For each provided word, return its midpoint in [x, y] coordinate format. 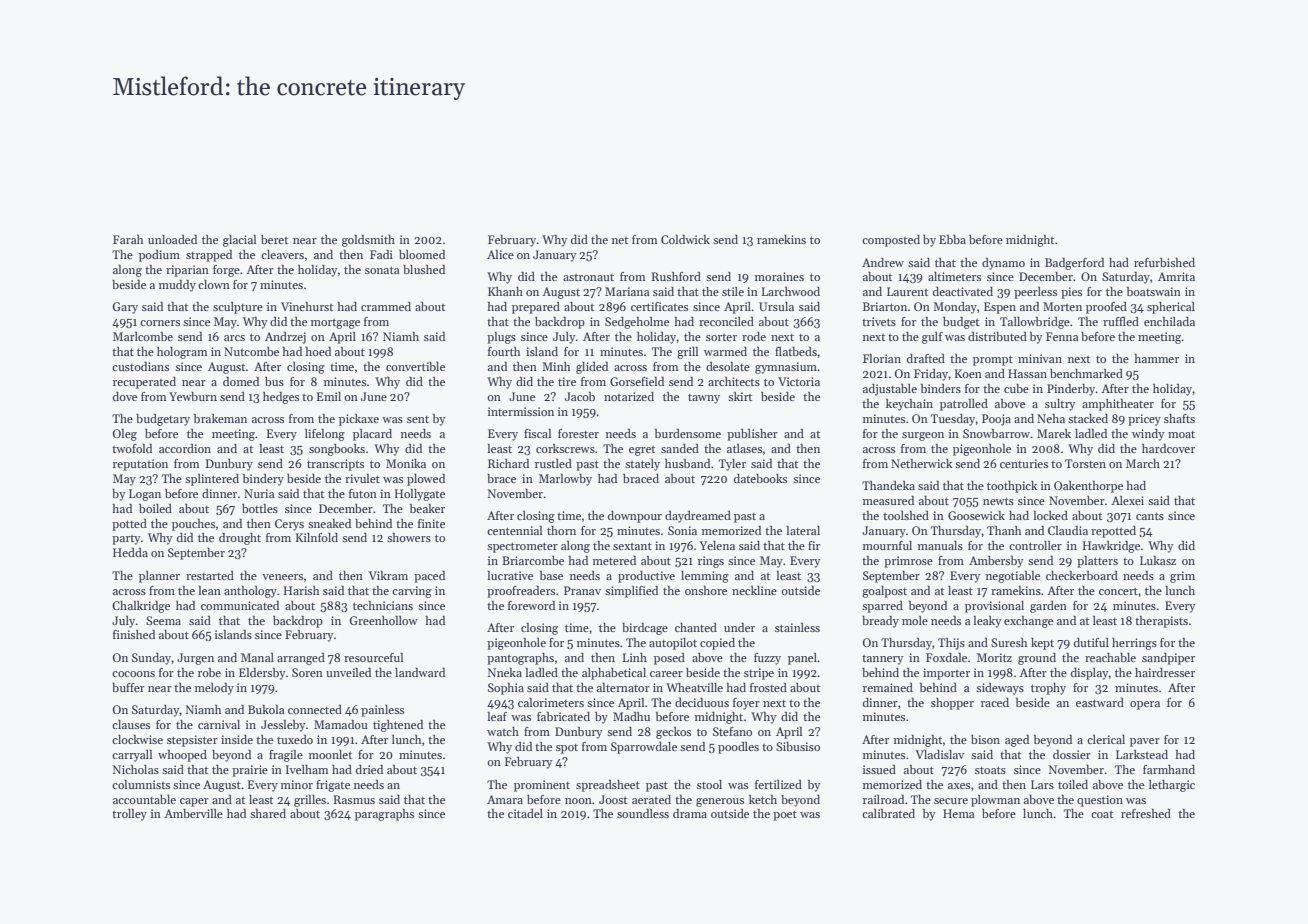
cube [1016, 388]
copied [717, 644]
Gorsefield [637, 381]
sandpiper [1168, 659]
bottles [260, 508]
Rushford [676, 276]
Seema [163, 620]
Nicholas [136, 769]
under [739, 627]
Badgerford [1074, 264]
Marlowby [565, 480]
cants [1150, 516]
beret [274, 239]
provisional [994, 607]
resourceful [373, 657]
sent [418, 419]
